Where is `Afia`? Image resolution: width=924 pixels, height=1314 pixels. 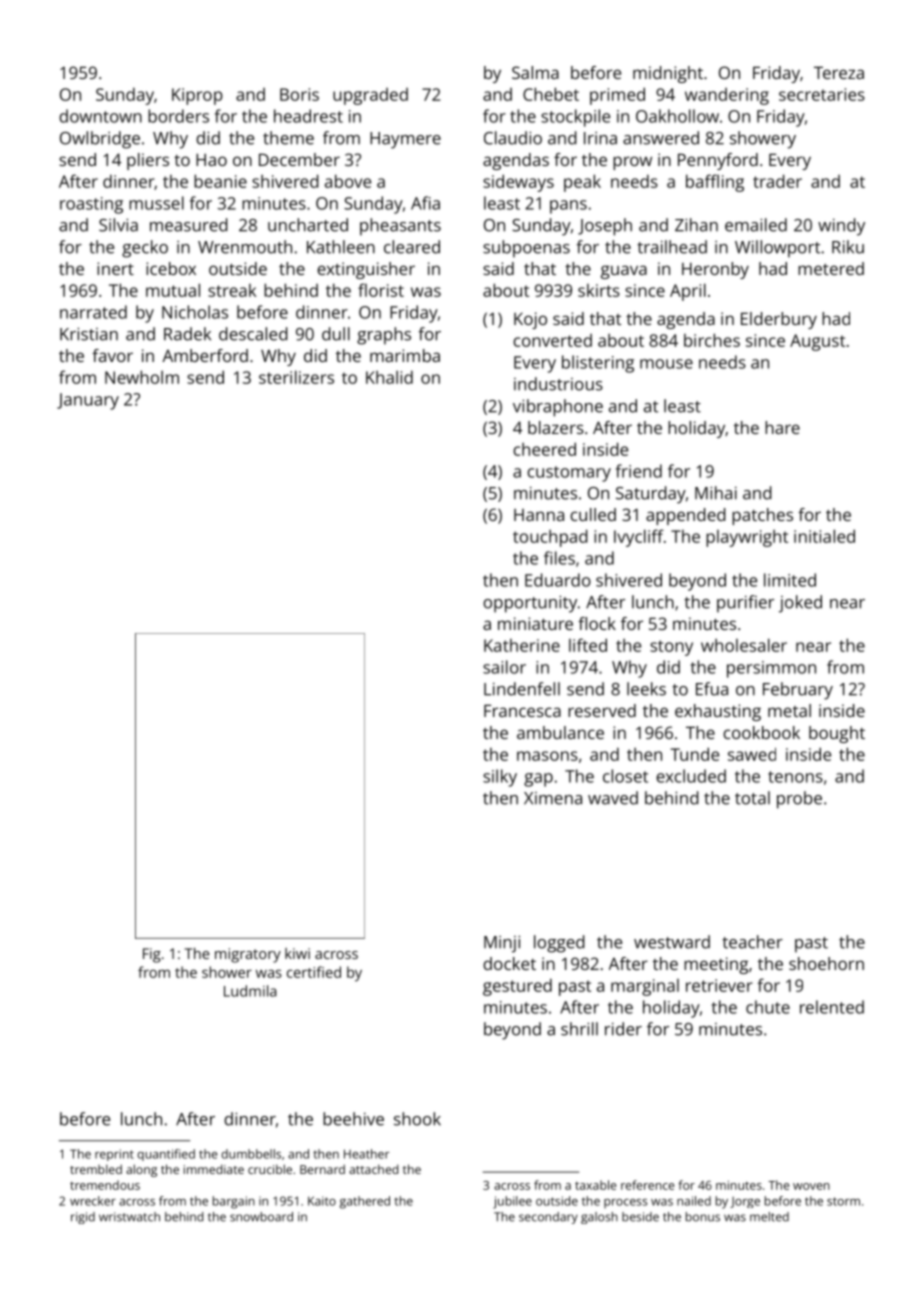 Afia is located at coordinates (425, 203).
